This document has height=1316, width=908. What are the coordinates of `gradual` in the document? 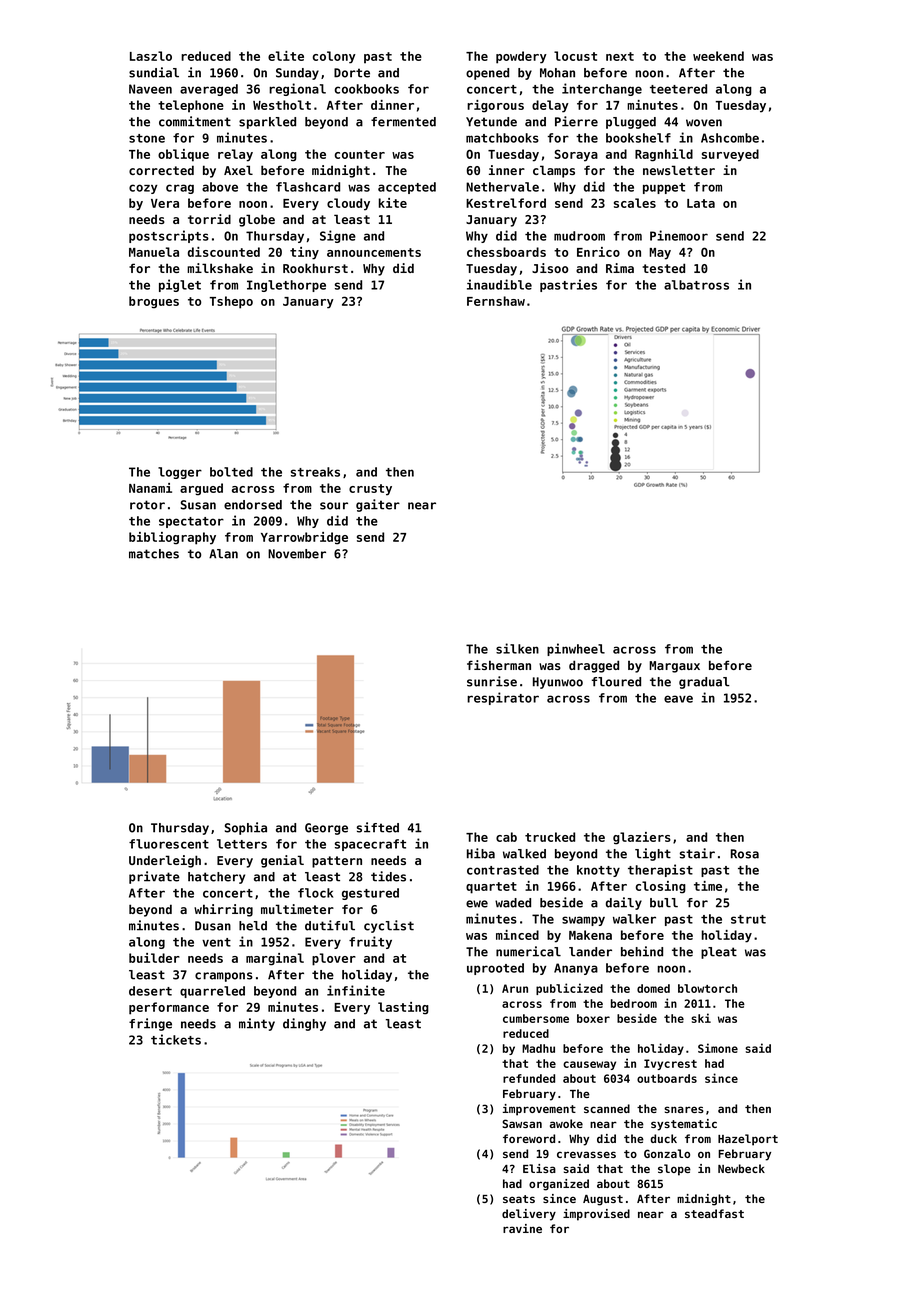 It's located at (704, 683).
